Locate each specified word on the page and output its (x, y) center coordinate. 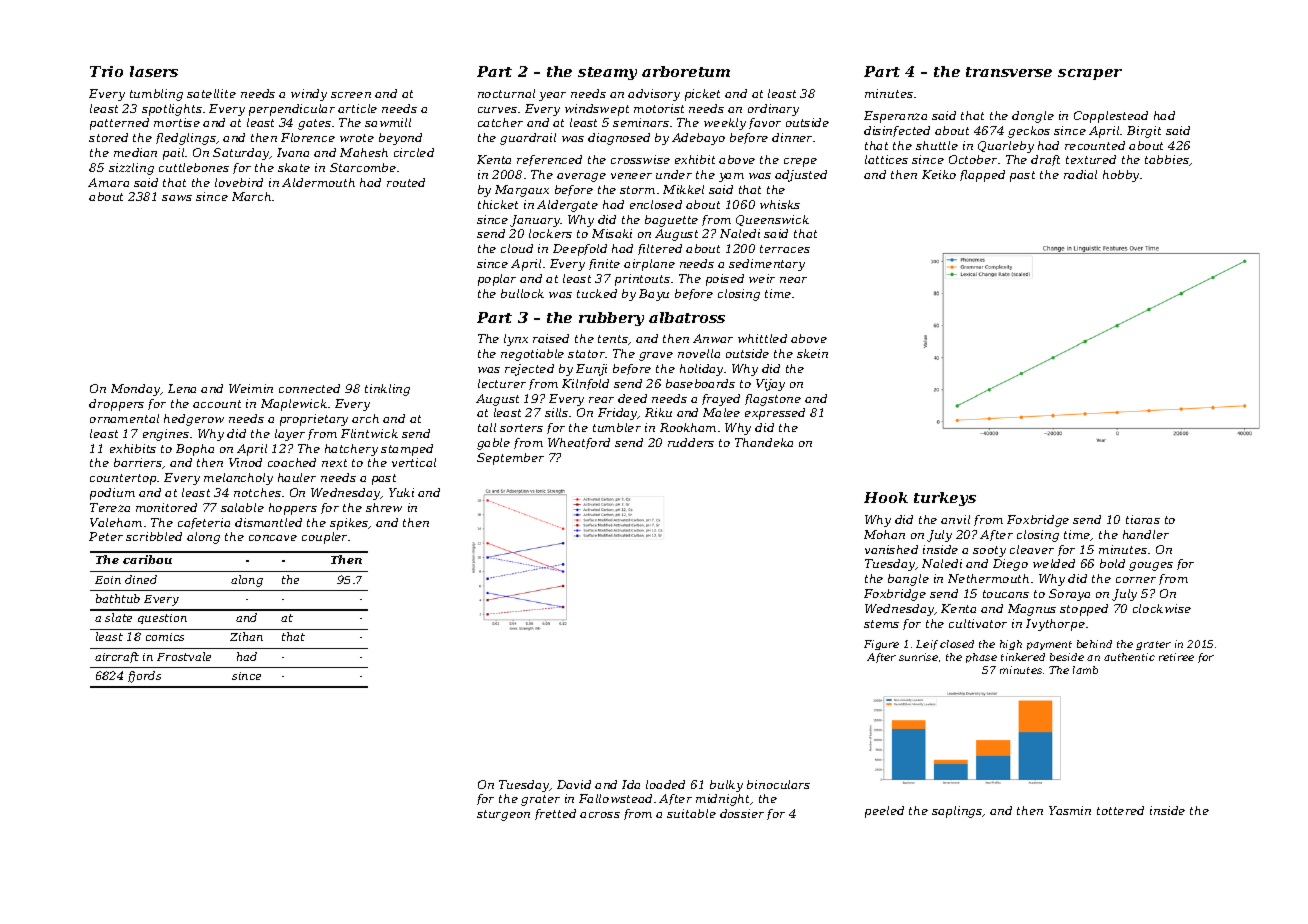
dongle (1033, 117)
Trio (106, 71)
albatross (687, 317)
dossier (742, 813)
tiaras (1143, 519)
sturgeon (503, 815)
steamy (607, 73)
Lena (182, 388)
